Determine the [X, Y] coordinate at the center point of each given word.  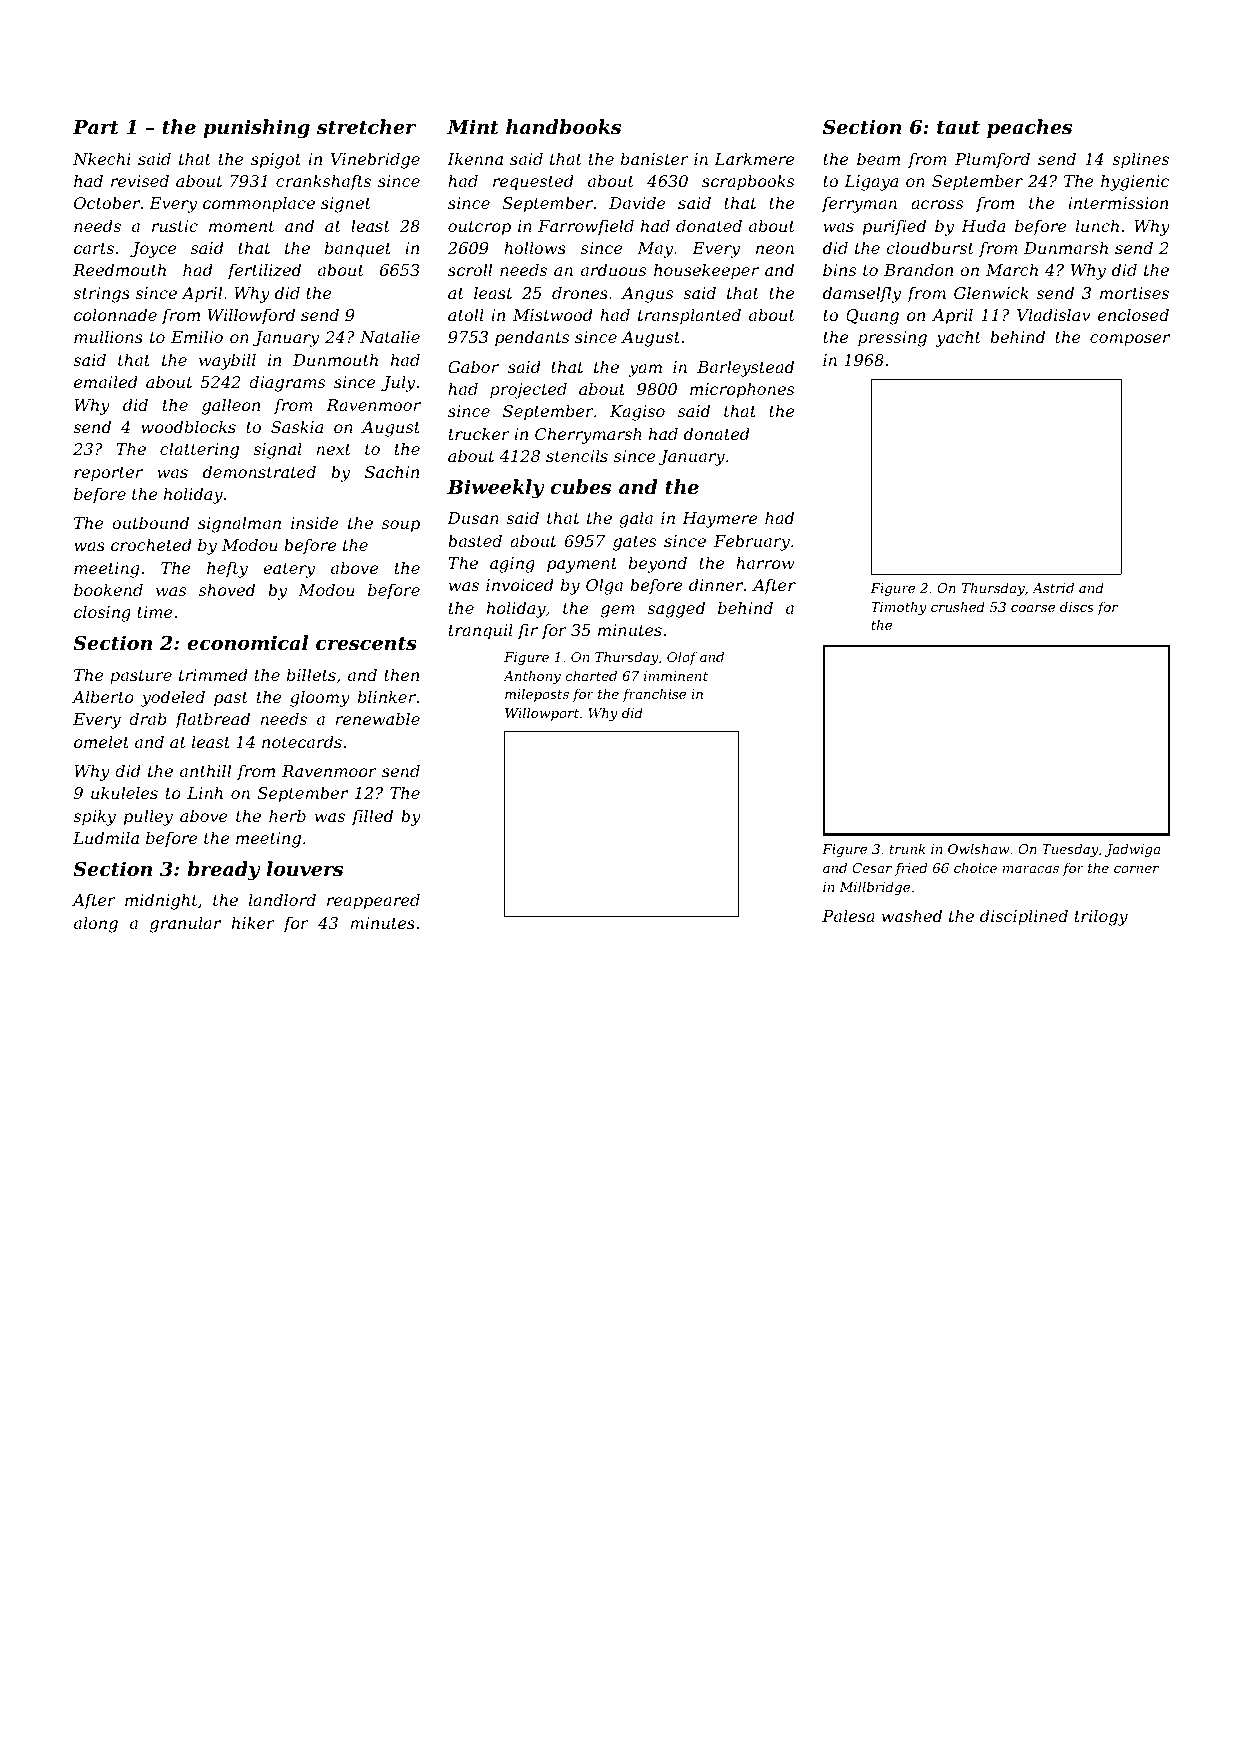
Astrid [1053, 588]
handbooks [563, 126]
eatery [289, 570]
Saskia [297, 426]
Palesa [848, 915]
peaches [1029, 128]
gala [636, 519]
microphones [742, 390]
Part [96, 127]
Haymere [719, 520]
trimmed [213, 674]
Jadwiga [1133, 850]
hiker [253, 922]
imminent [676, 676]
